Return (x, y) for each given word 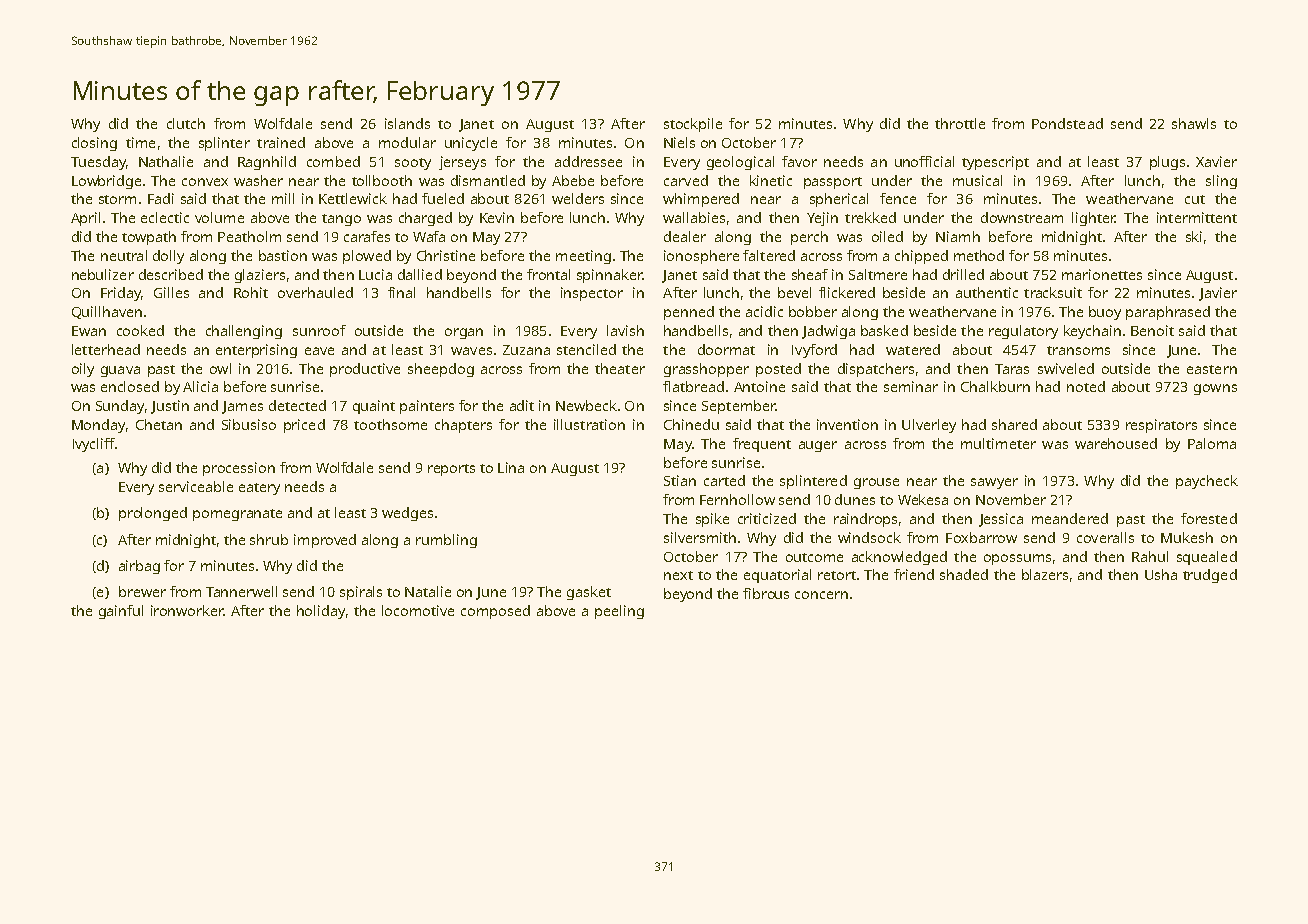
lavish (625, 330)
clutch (186, 123)
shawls (1194, 123)
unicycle (471, 144)
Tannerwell (241, 591)
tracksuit (1053, 292)
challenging (244, 332)
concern (821, 595)
